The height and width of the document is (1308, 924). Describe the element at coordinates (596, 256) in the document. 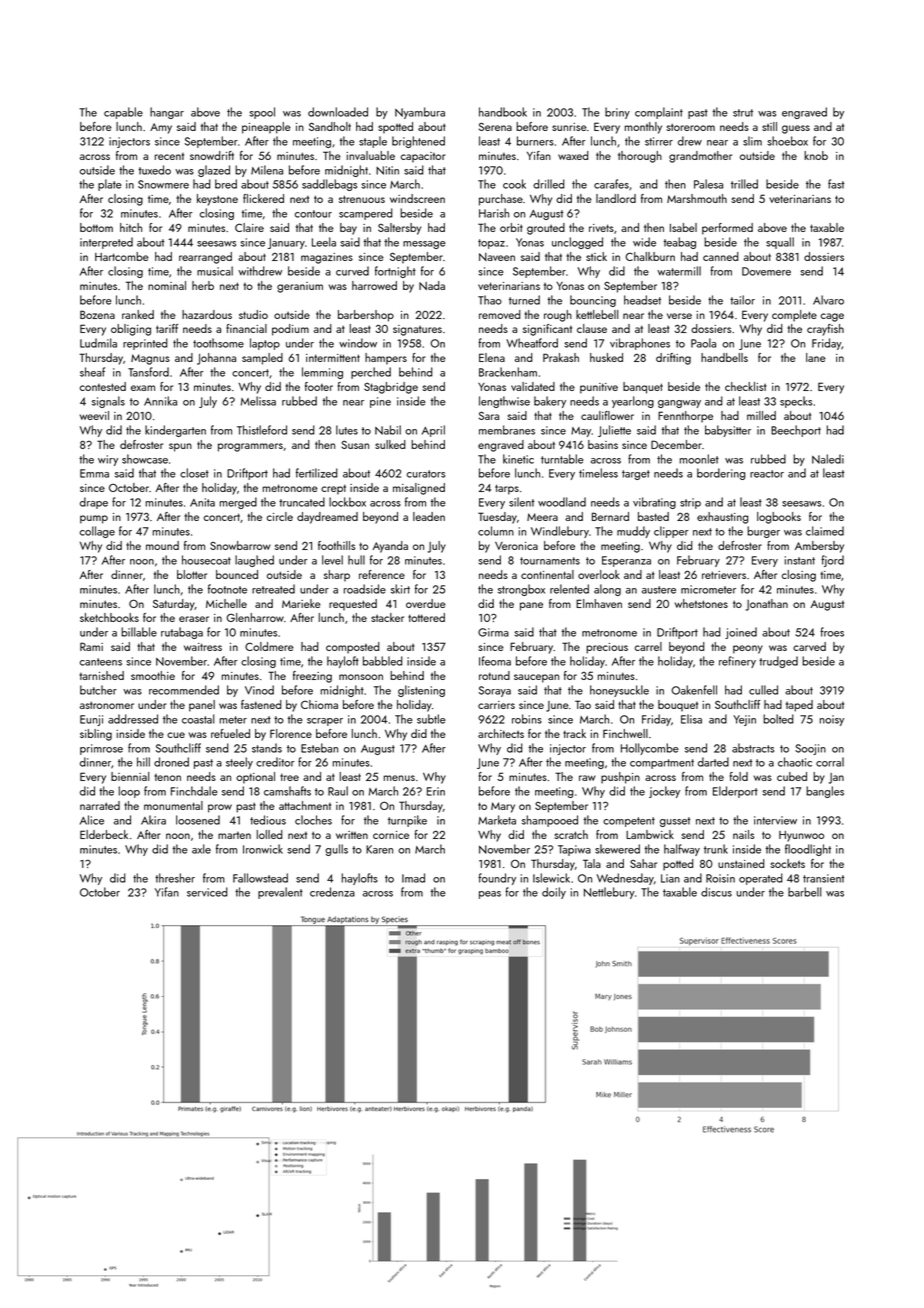

I see `stick` at that location.
